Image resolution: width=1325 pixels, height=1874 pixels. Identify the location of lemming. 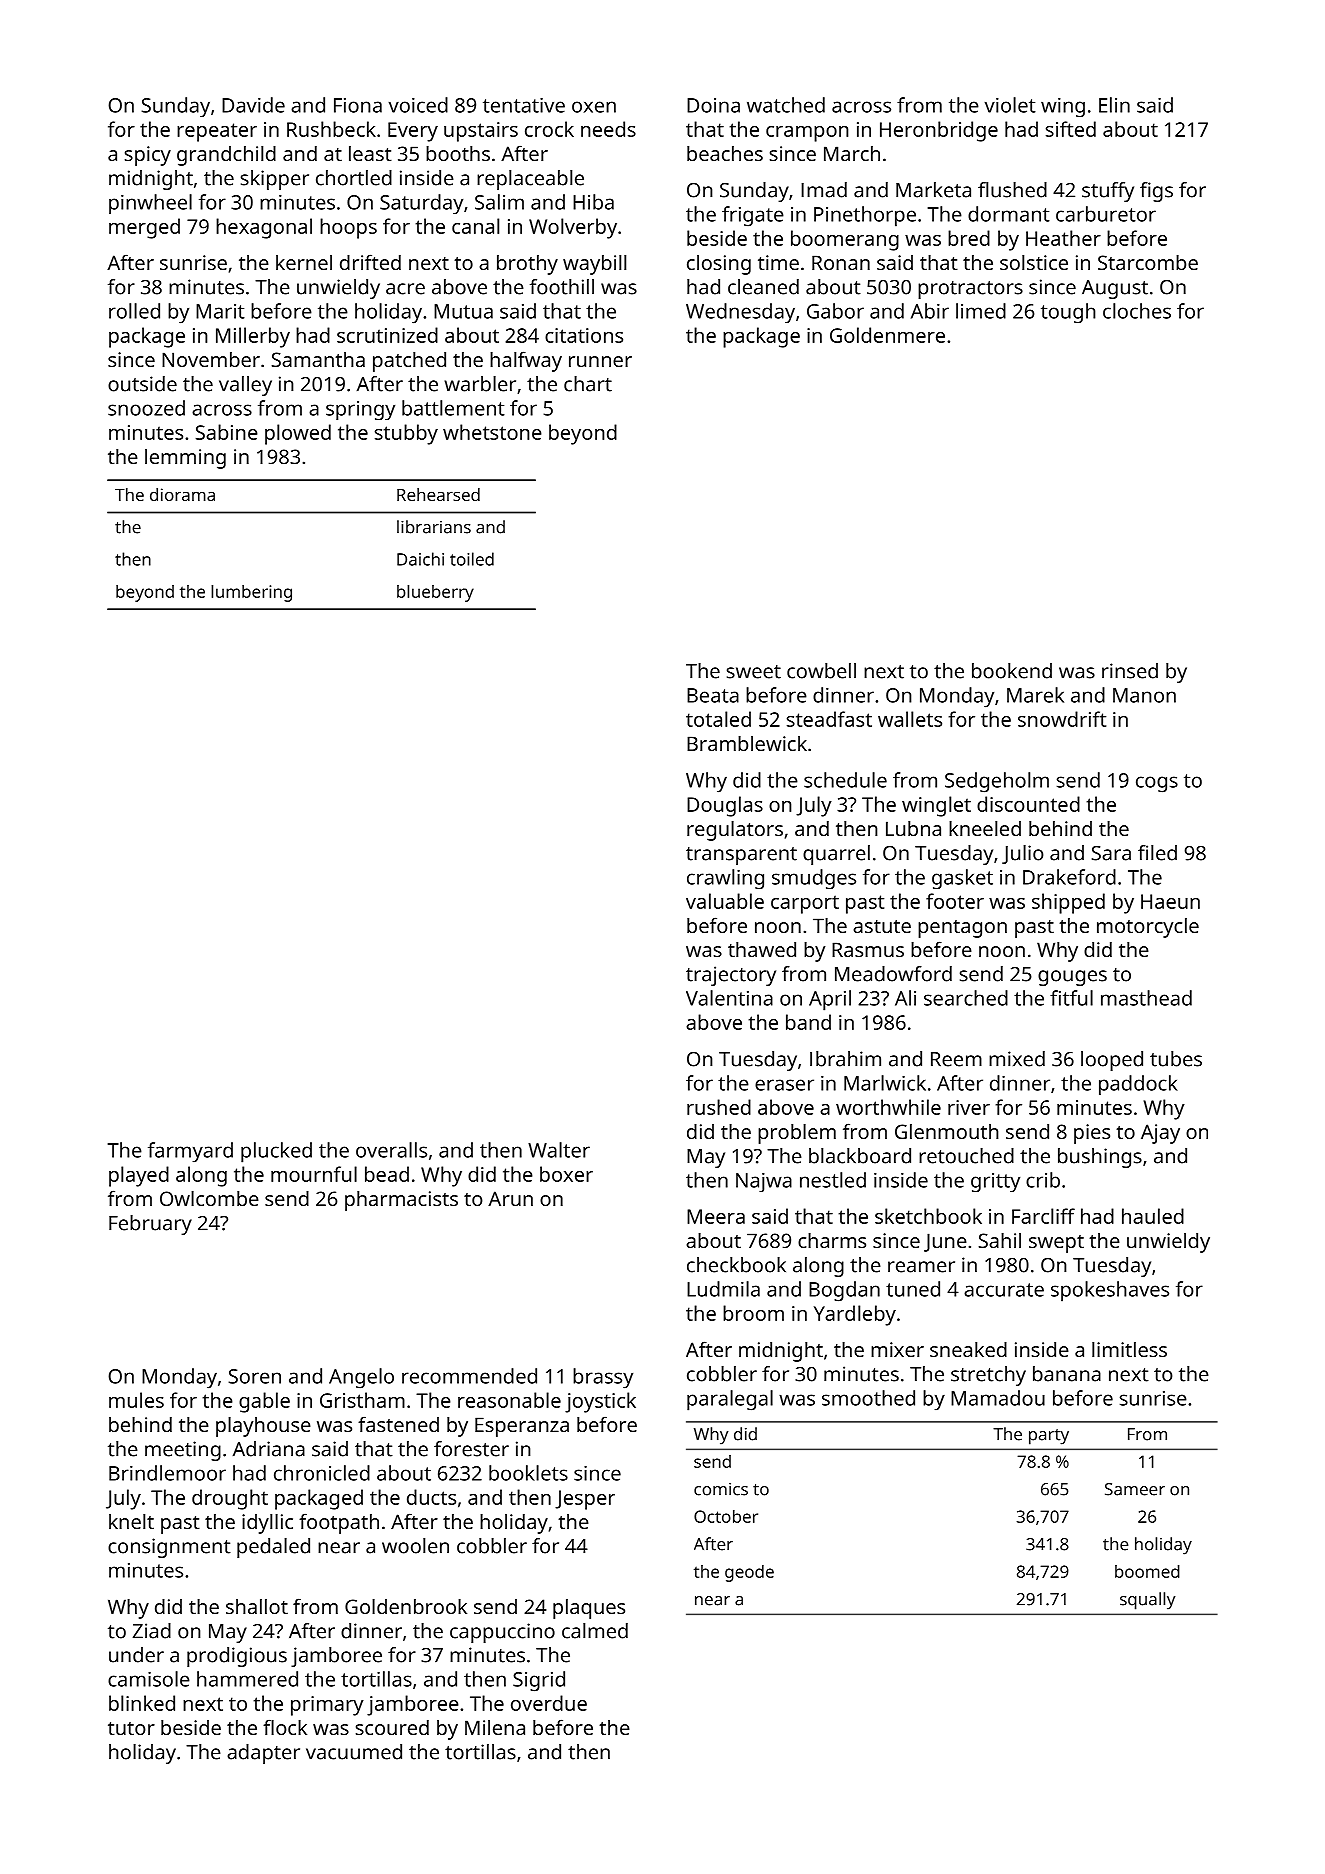
(185, 459).
